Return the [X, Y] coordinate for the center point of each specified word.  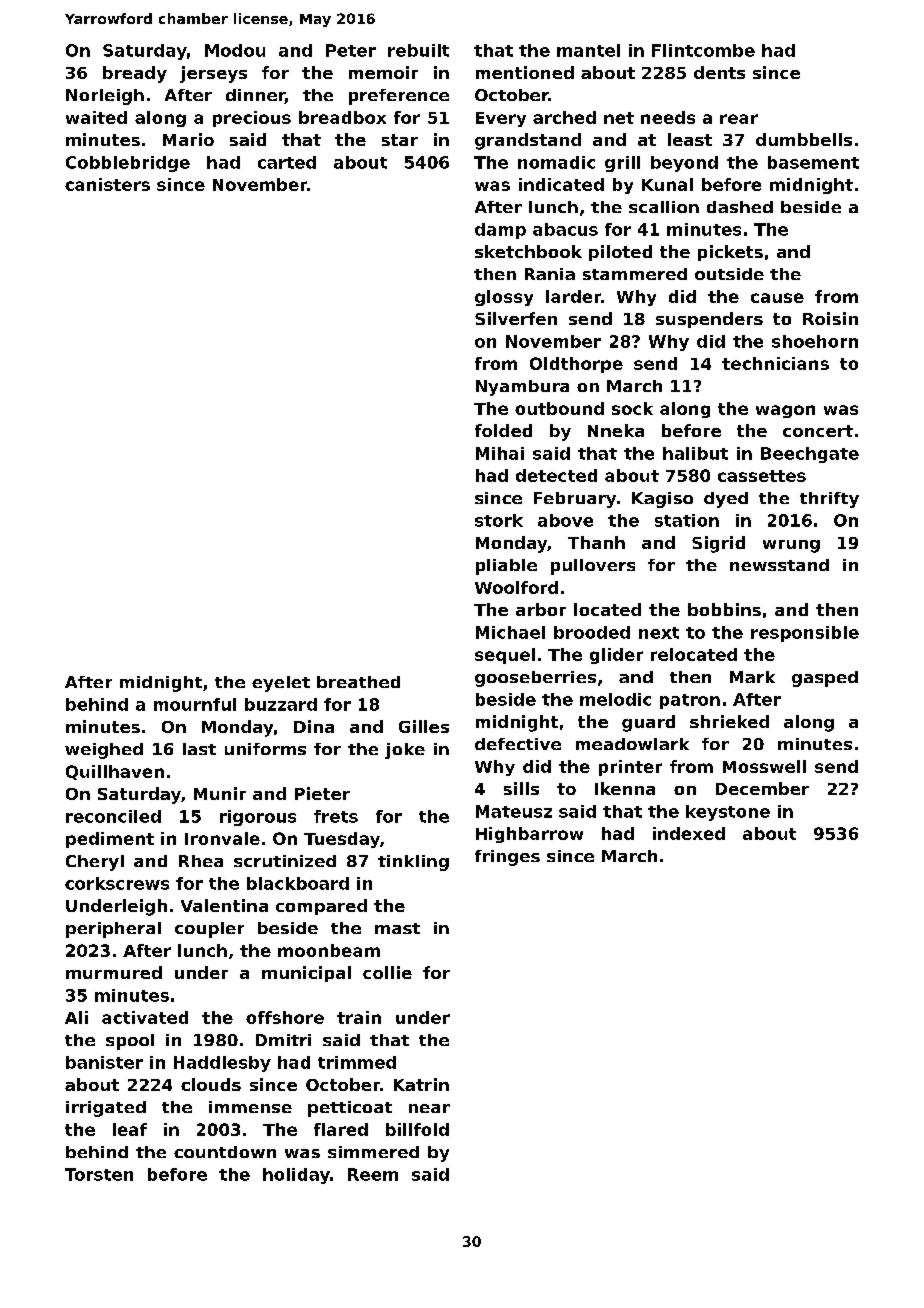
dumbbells [804, 139]
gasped [825, 679]
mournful [195, 704]
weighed [104, 751]
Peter [351, 50]
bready [135, 74]
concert [818, 431]
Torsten [99, 1174]
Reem [373, 1174]
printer [630, 768]
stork [499, 520]
